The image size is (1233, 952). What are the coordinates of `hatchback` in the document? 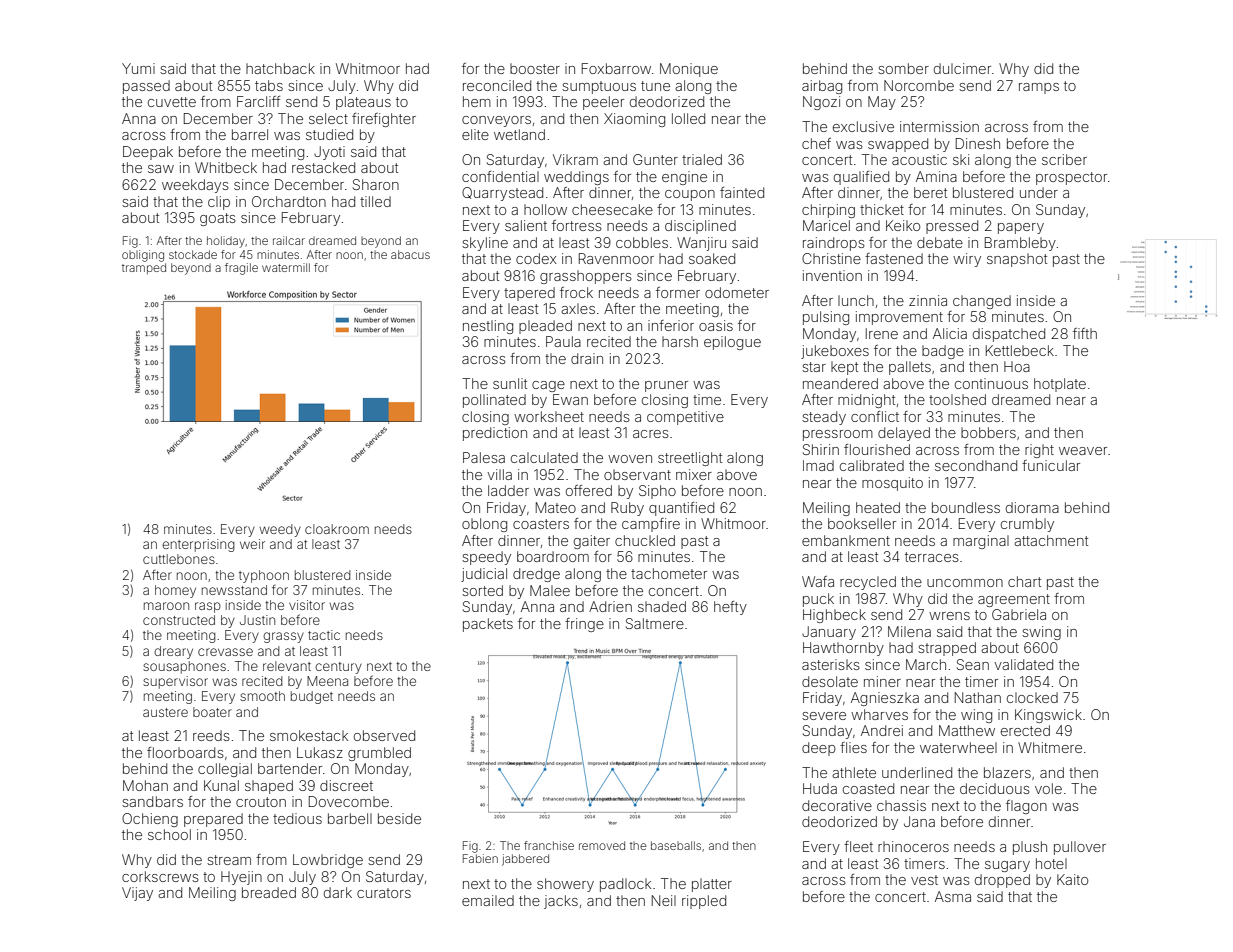 It's located at (280, 68).
